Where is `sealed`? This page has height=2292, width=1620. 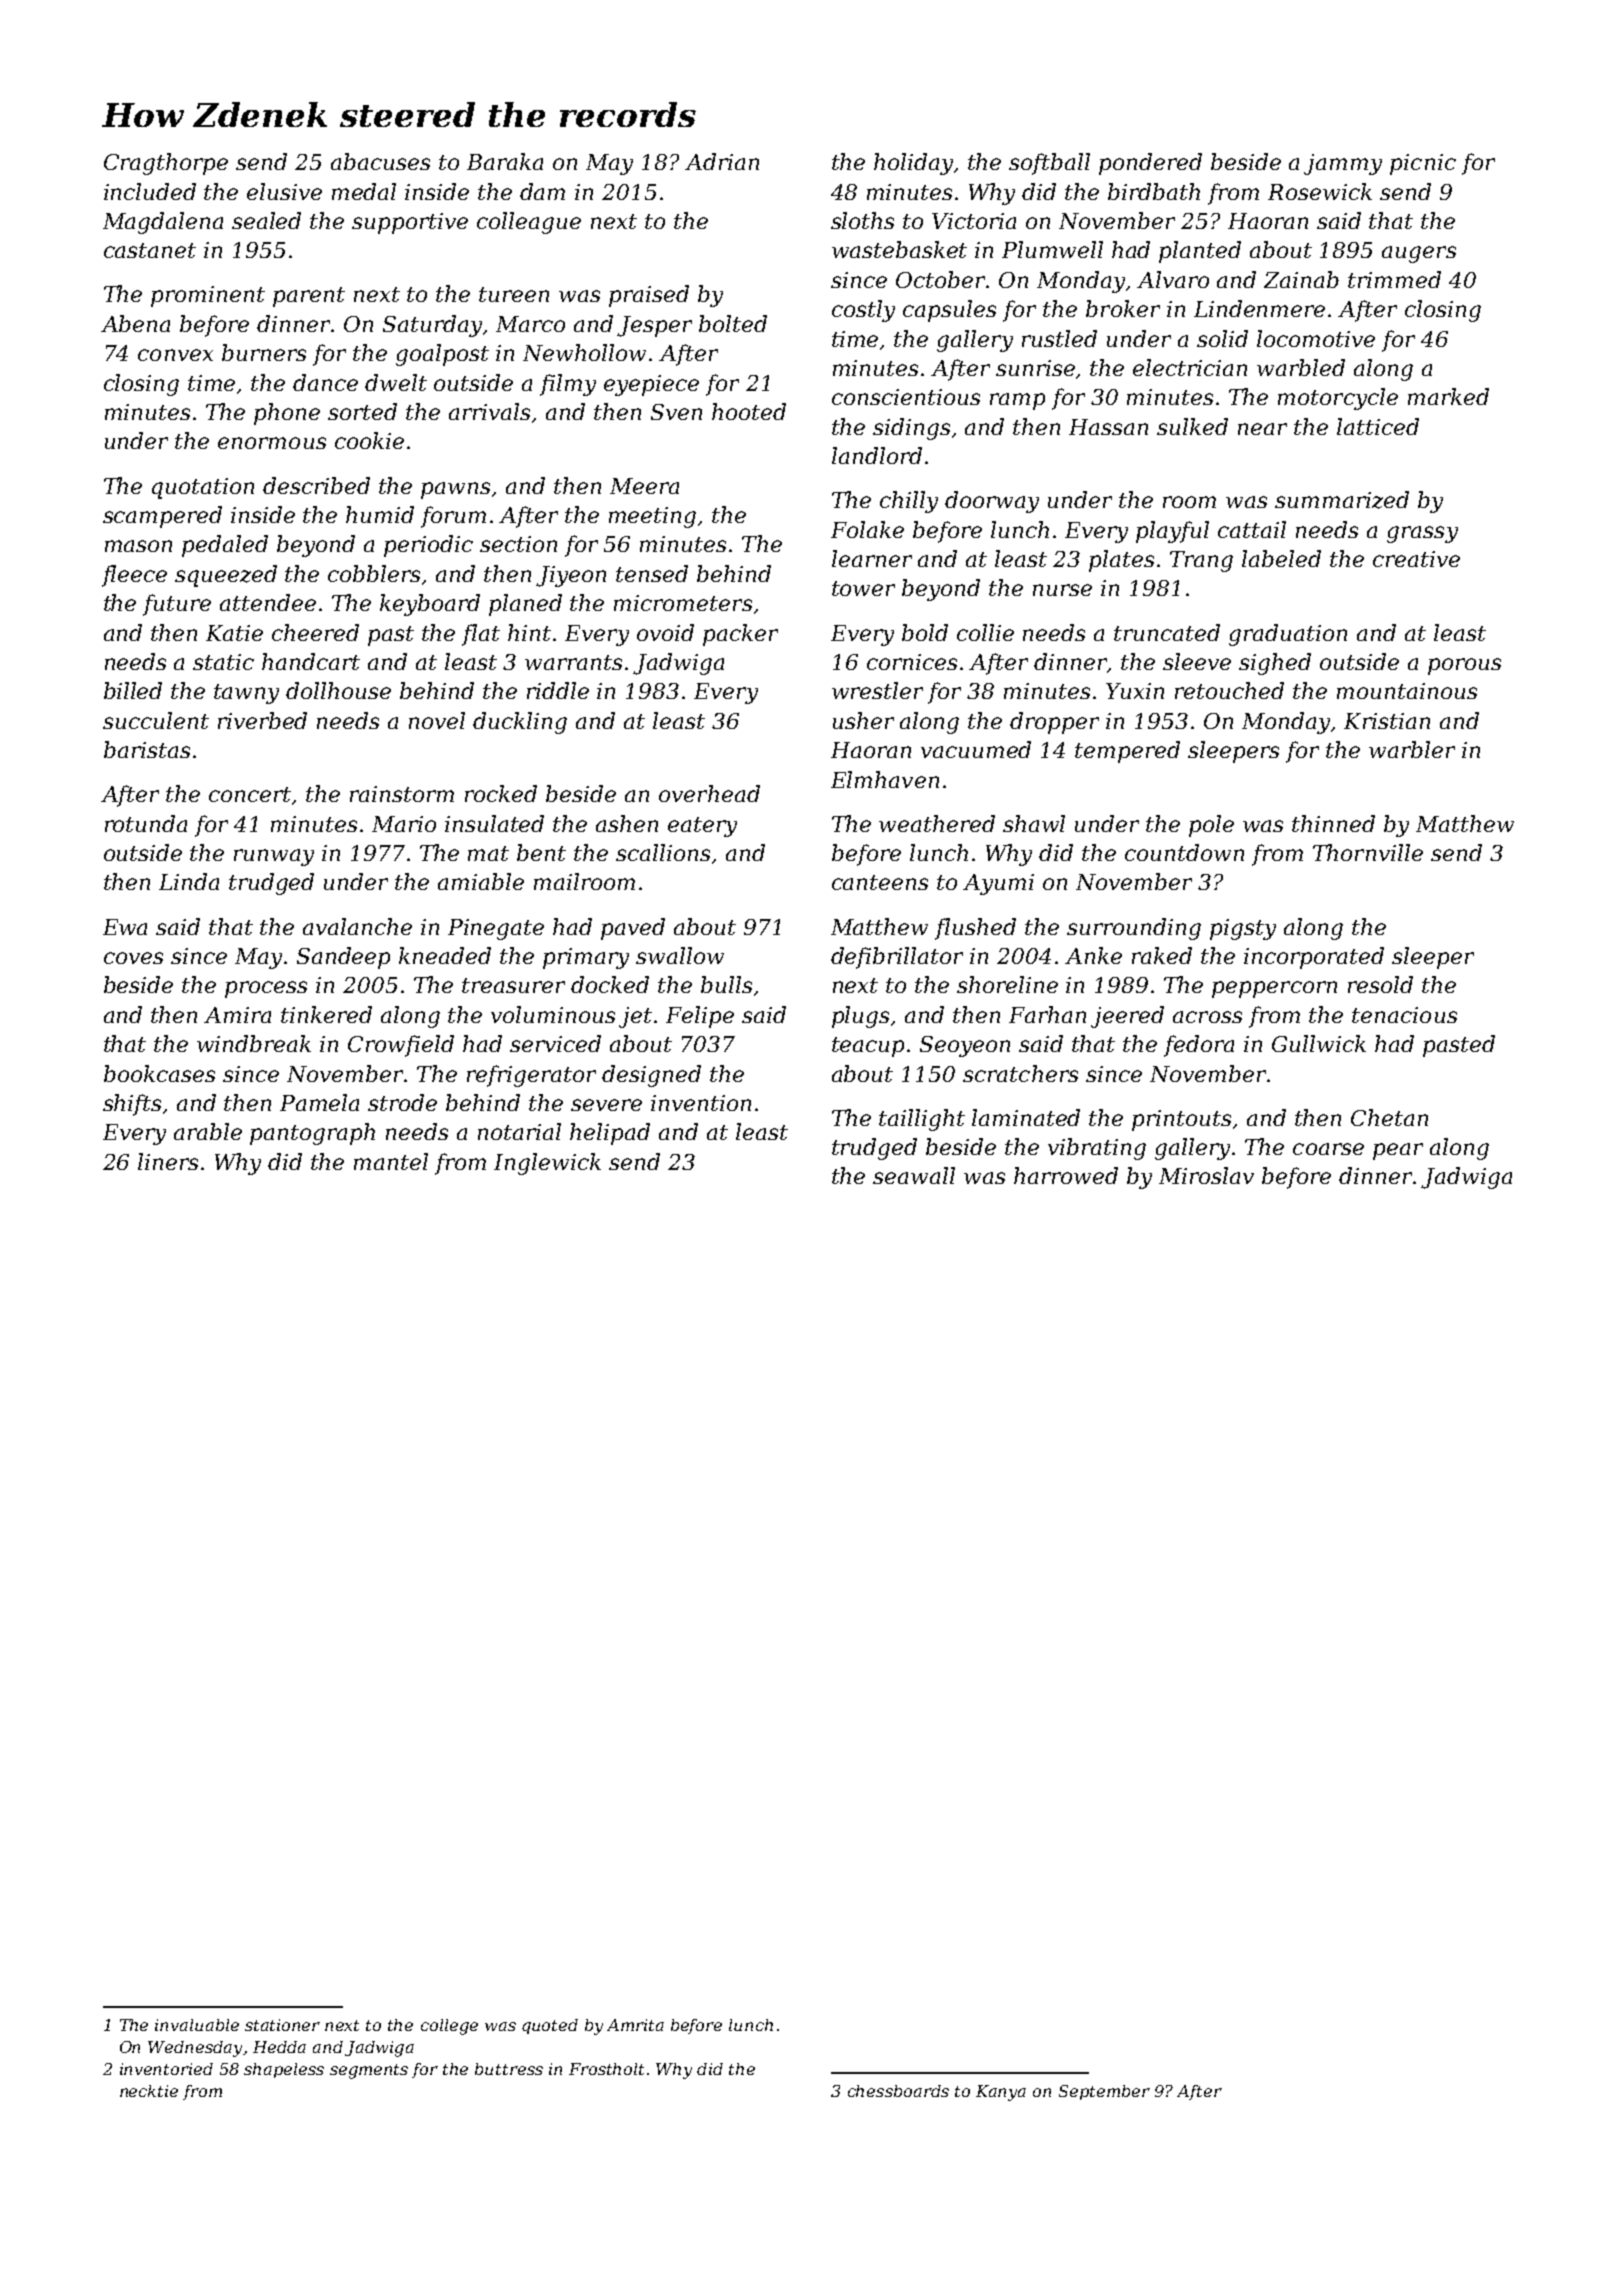 sealed is located at coordinates (266, 220).
